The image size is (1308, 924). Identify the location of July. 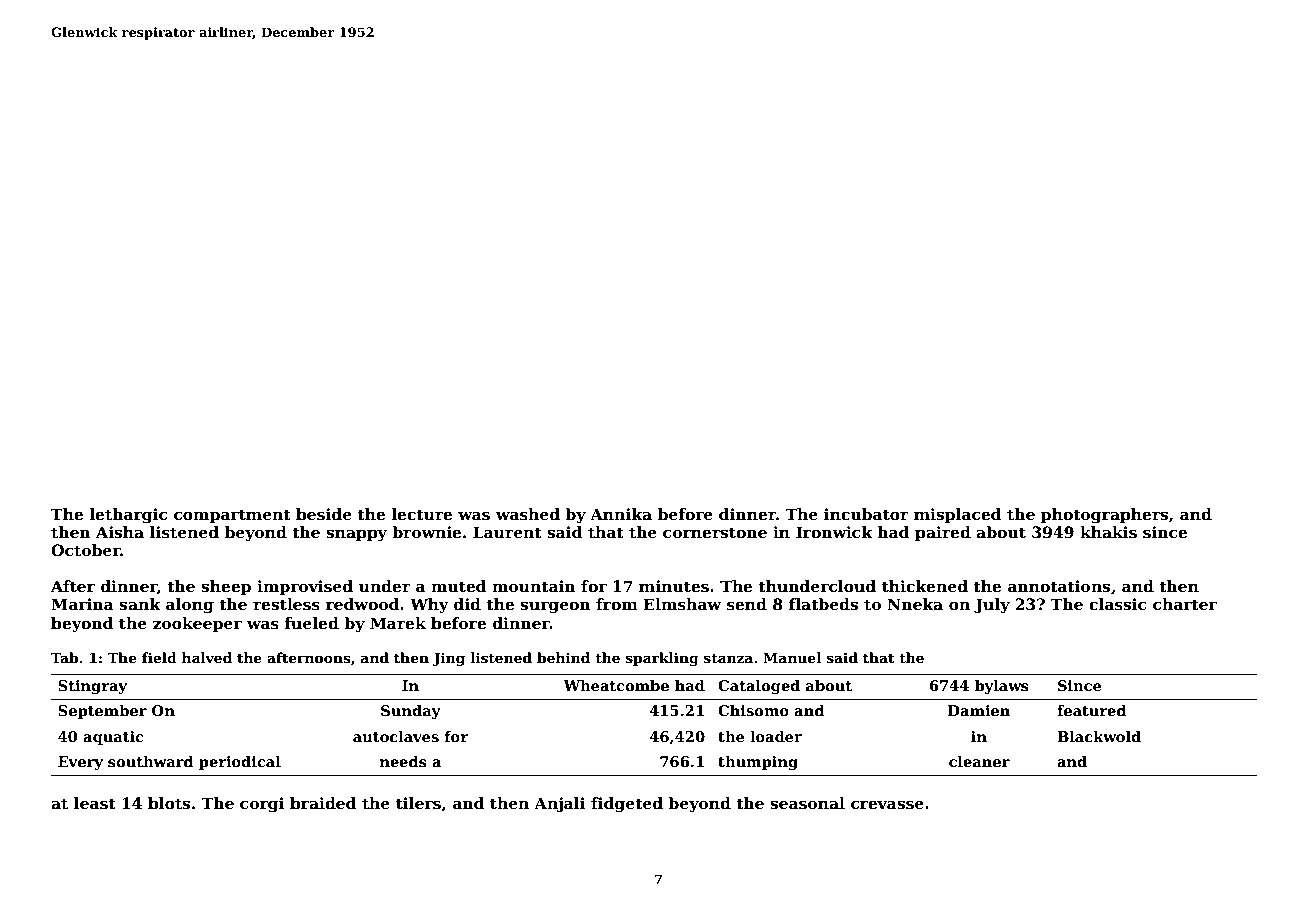
(992, 606).
